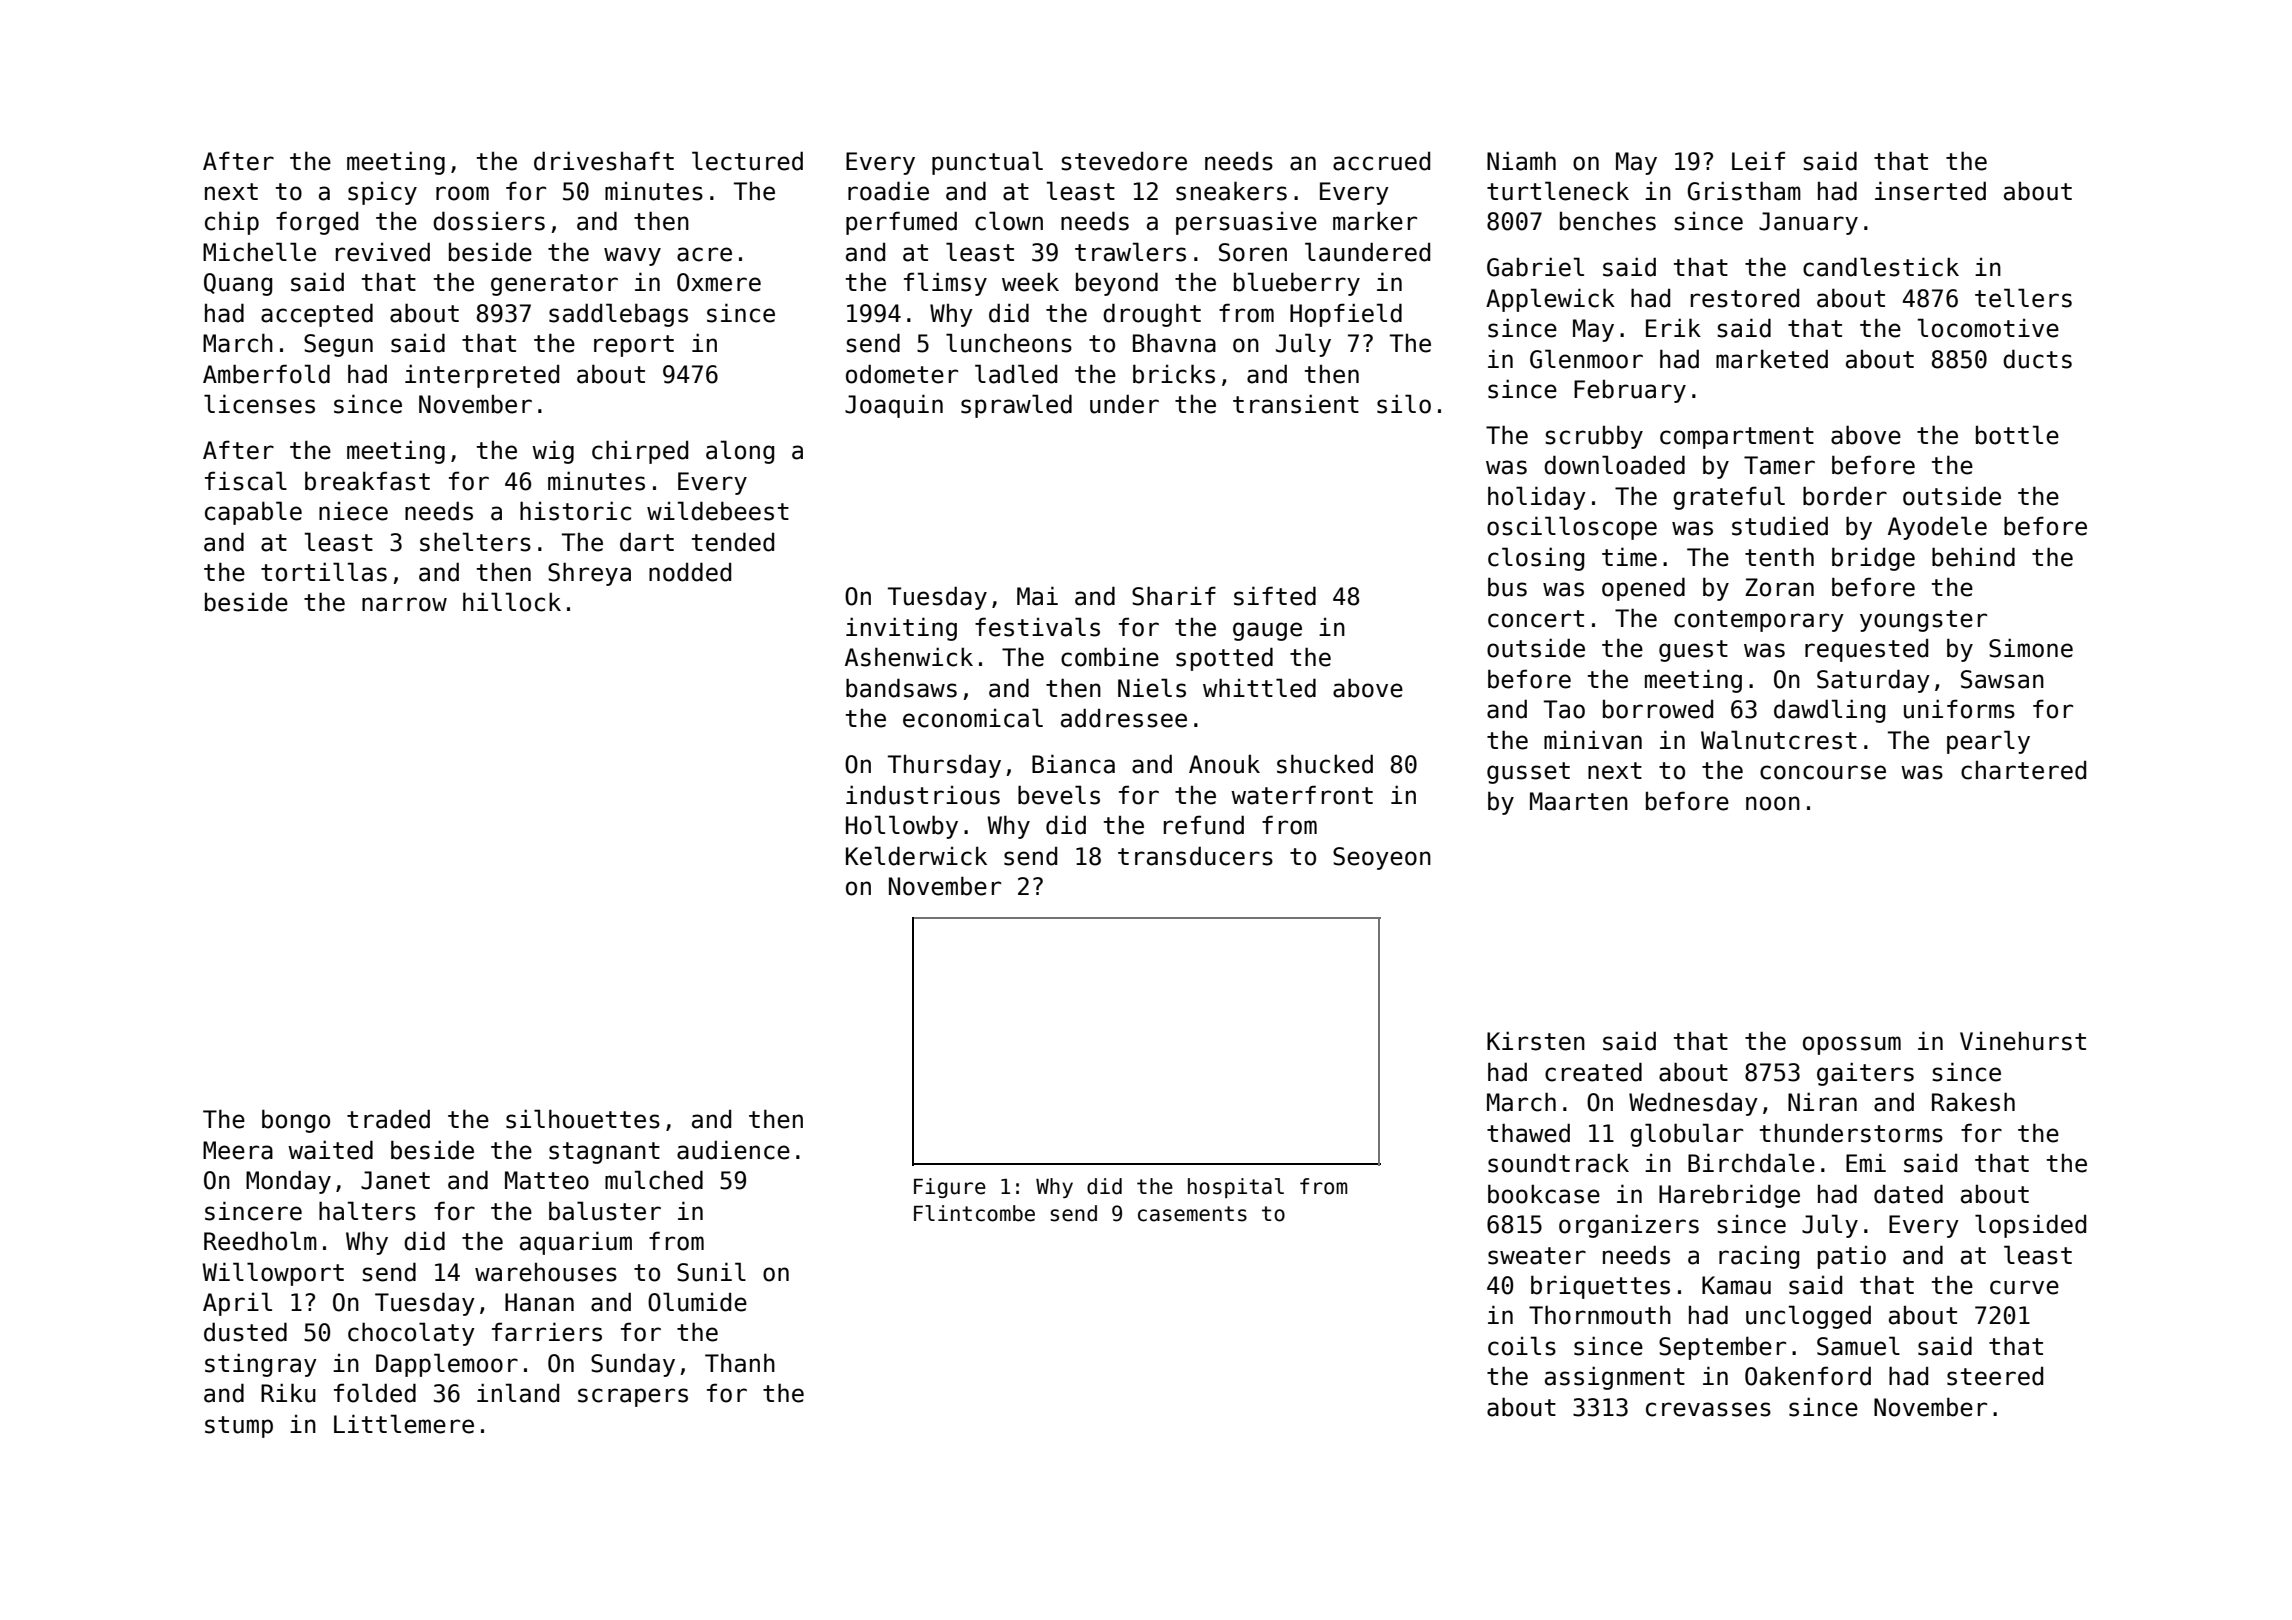 The width and height of the document is (2292, 1620). What do you see at coordinates (1758, 161) in the document?
I see `Leif` at bounding box center [1758, 161].
